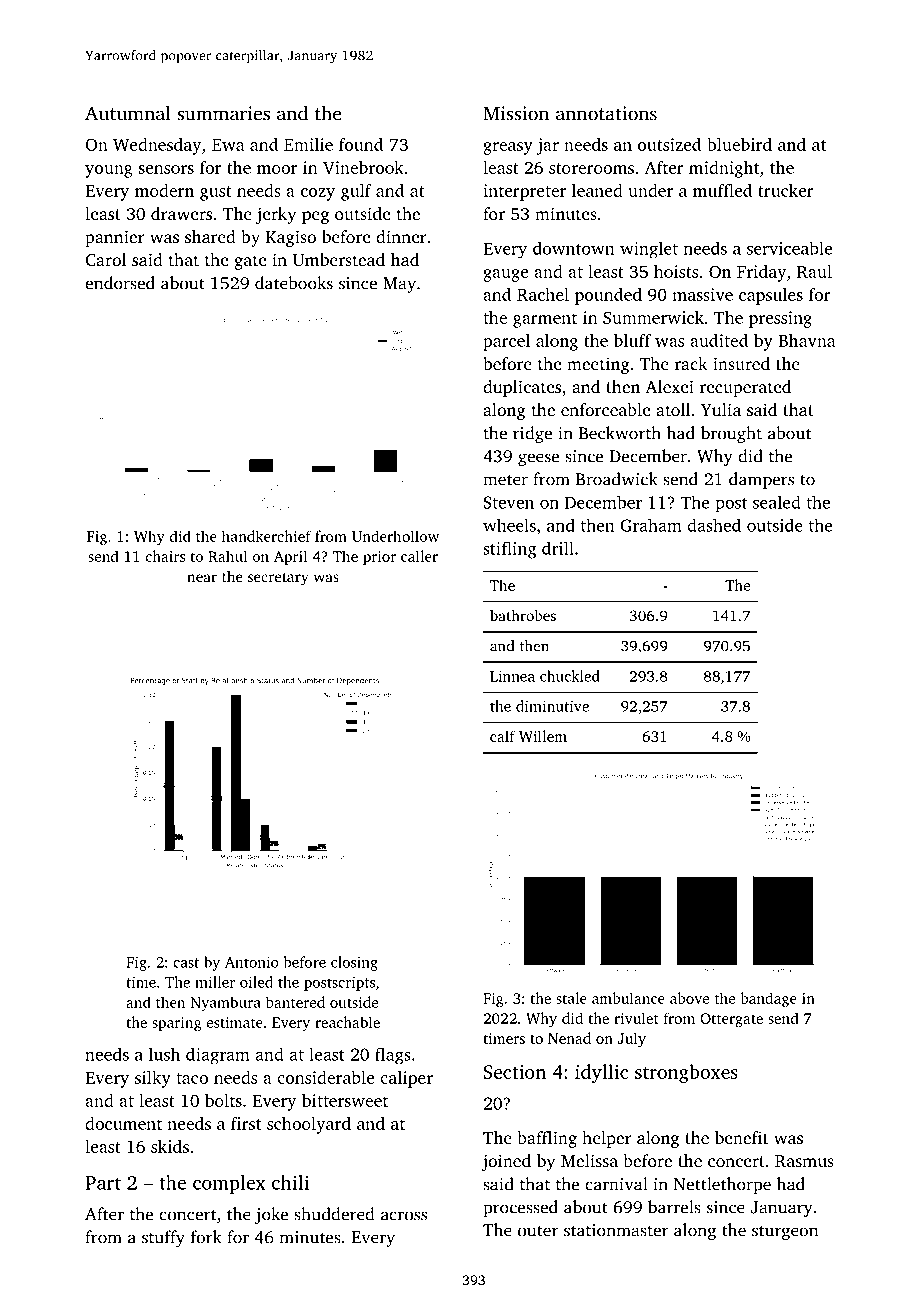  I want to click on found, so click(361, 144).
